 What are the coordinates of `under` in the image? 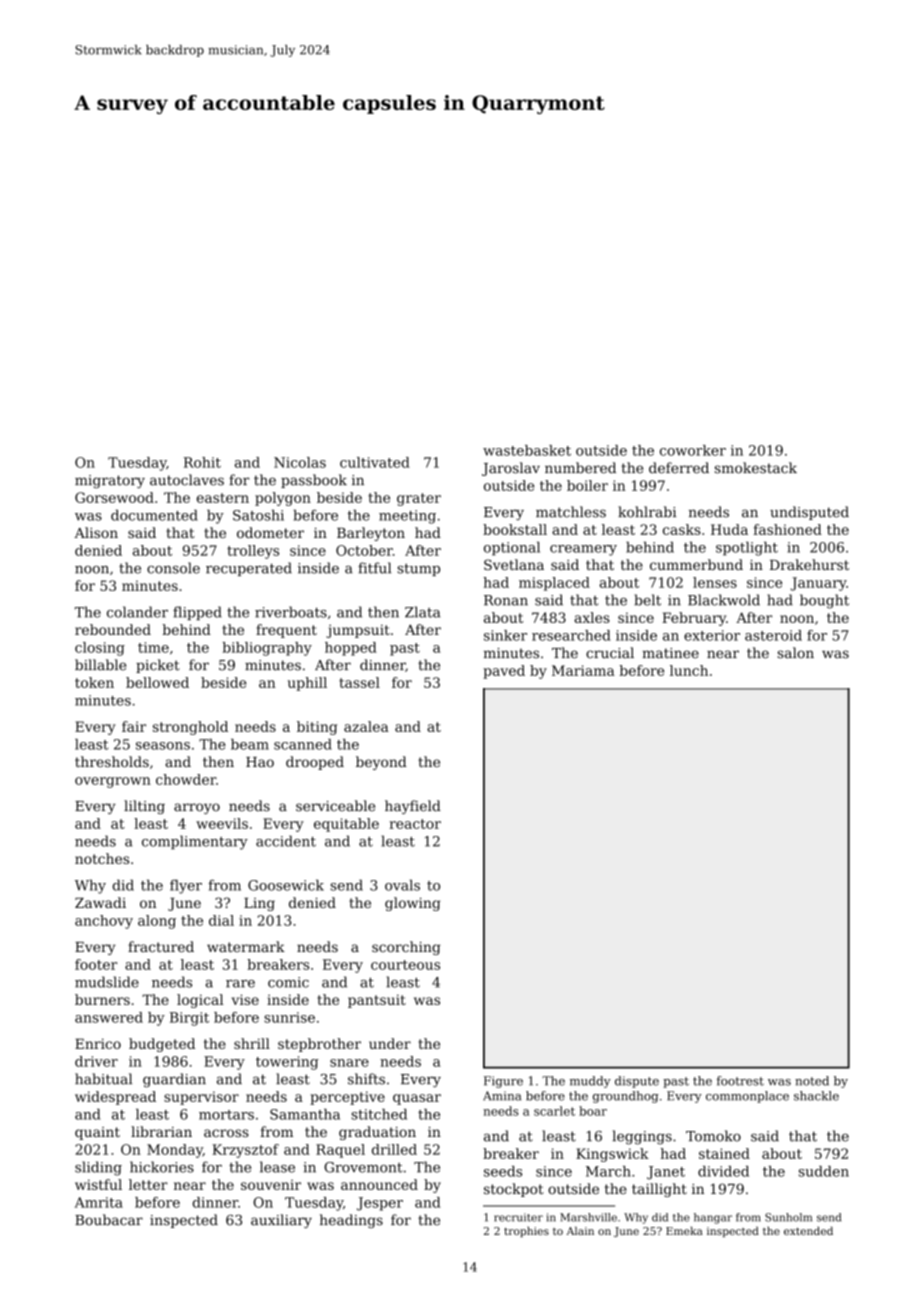 It's located at (390, 1043).
